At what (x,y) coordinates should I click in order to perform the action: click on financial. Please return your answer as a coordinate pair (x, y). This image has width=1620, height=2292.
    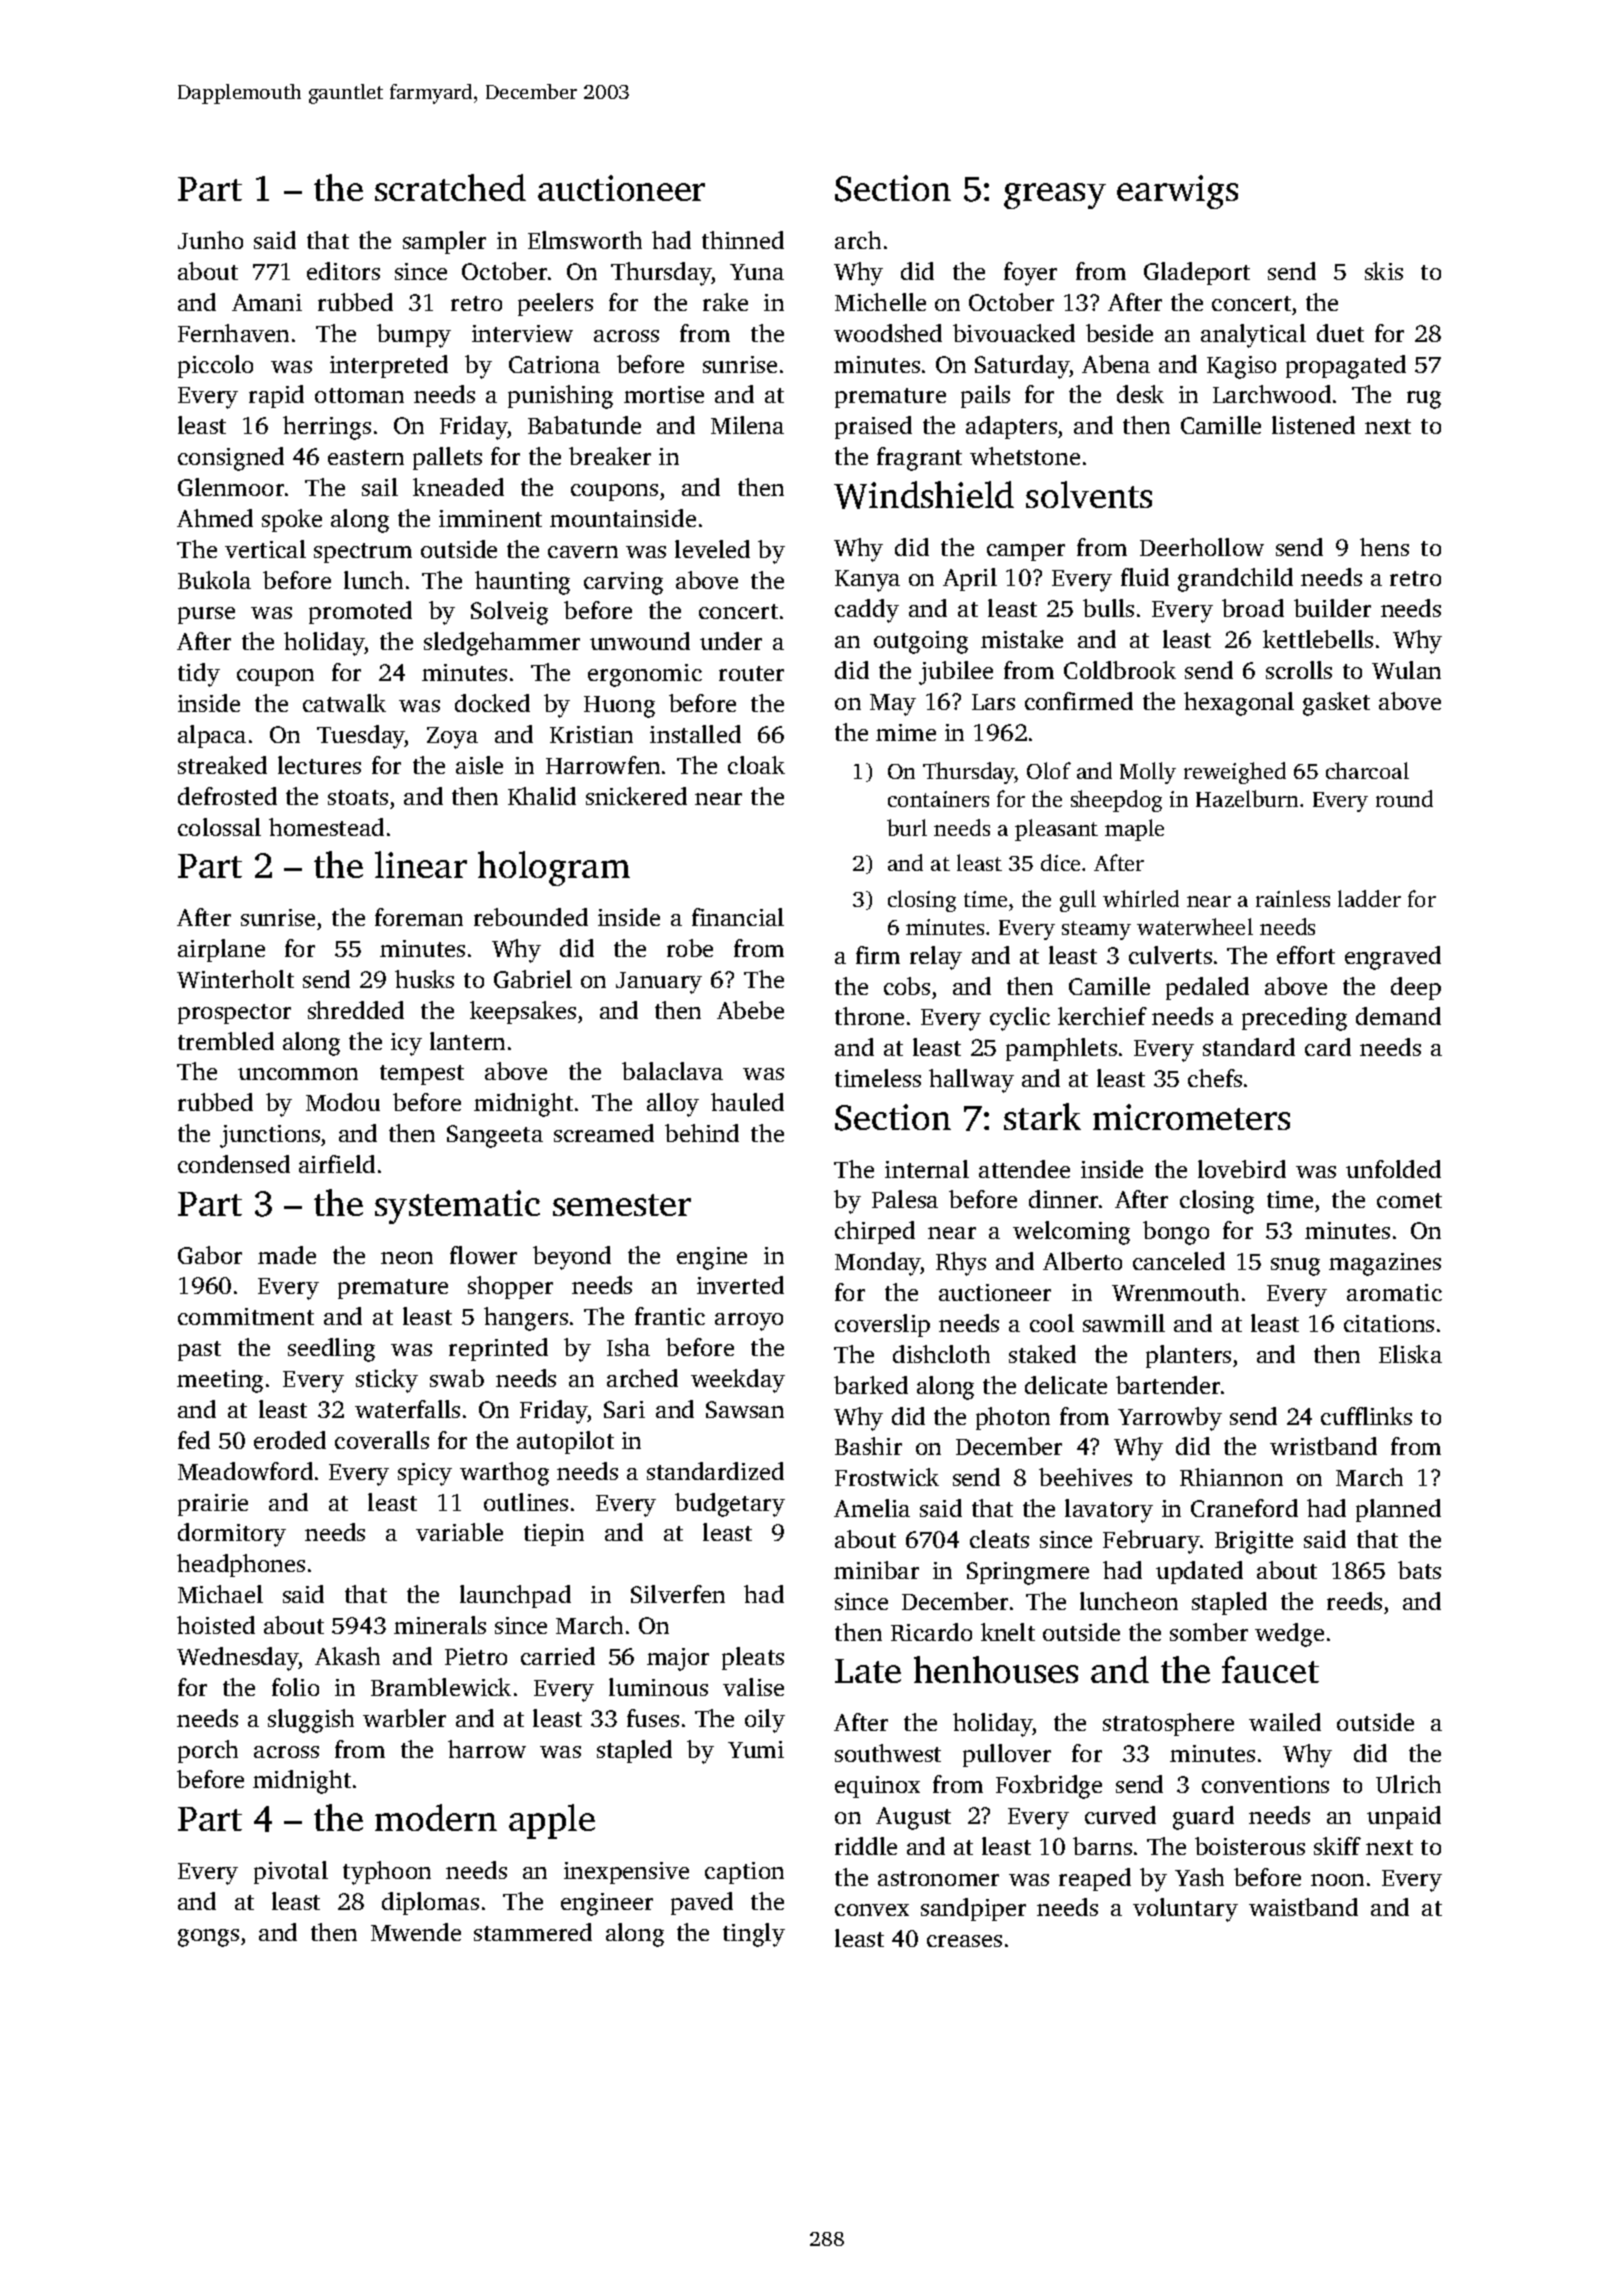
    Looking at the image, I should click on (738, 917).
